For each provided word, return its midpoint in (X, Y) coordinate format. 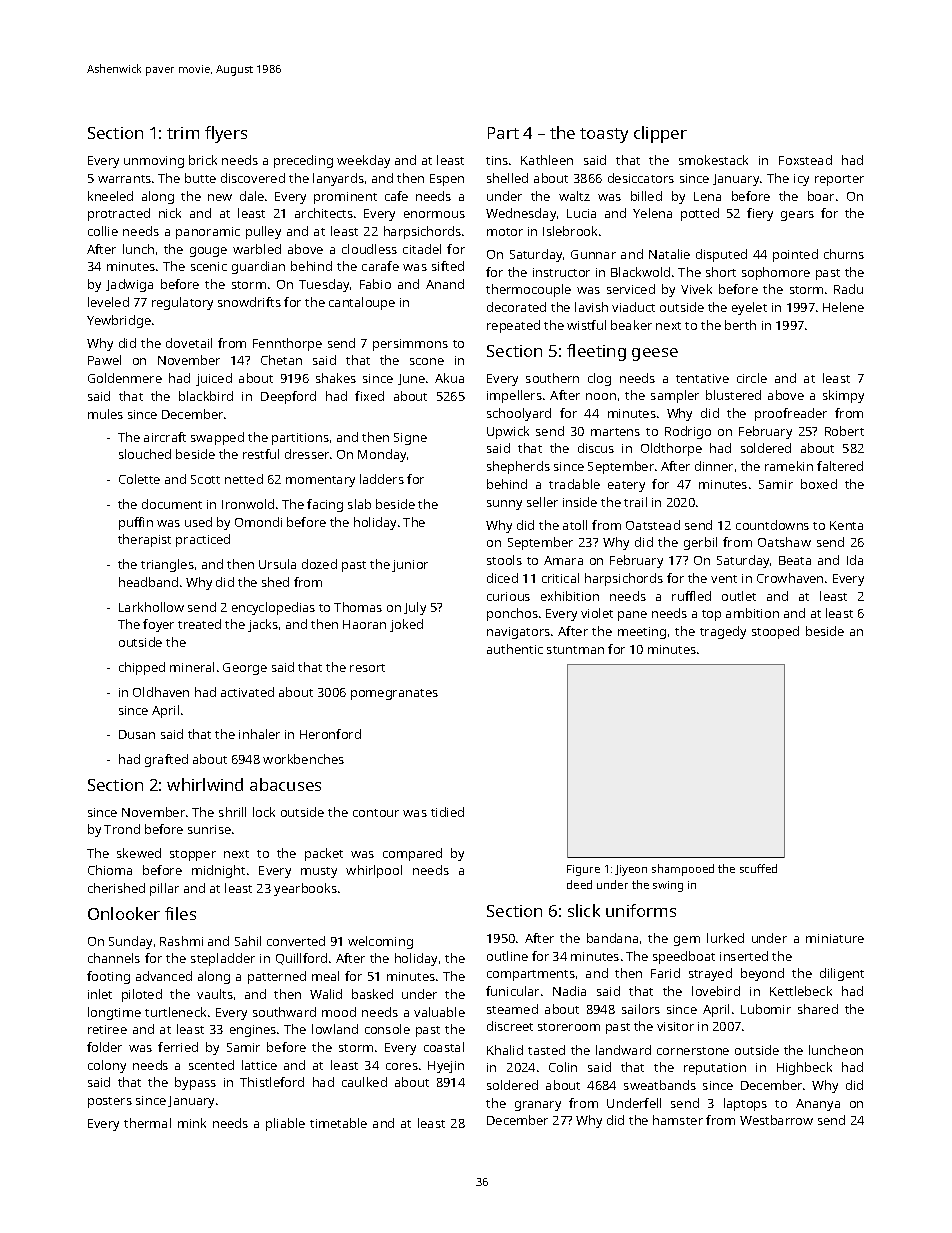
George (245, 669)
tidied (447, 812)
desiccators (641, 178)
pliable (285, 1124)
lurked (725, 938)
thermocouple (528, 290)
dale (252, 196)
